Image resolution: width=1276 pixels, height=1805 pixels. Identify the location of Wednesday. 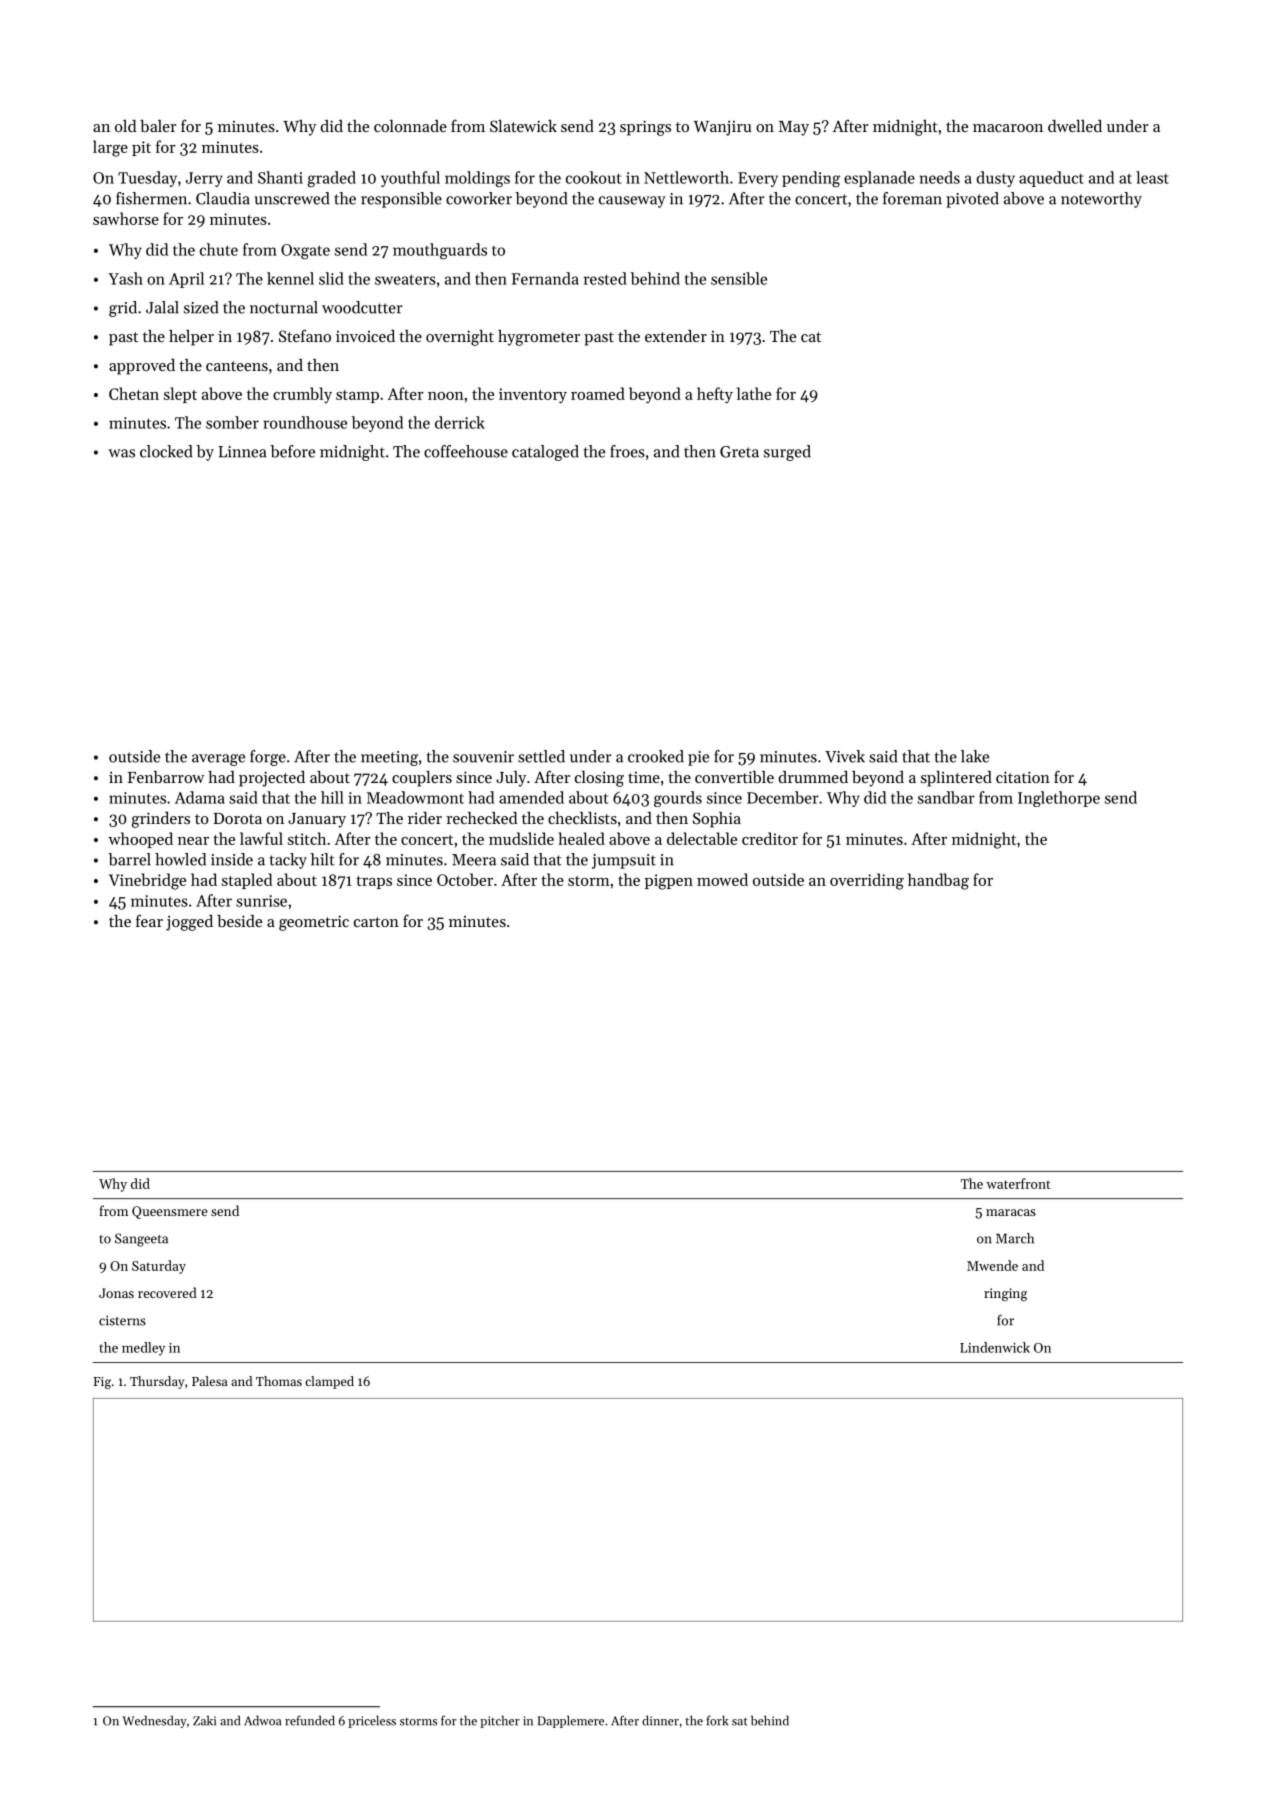
(154, 1721).
